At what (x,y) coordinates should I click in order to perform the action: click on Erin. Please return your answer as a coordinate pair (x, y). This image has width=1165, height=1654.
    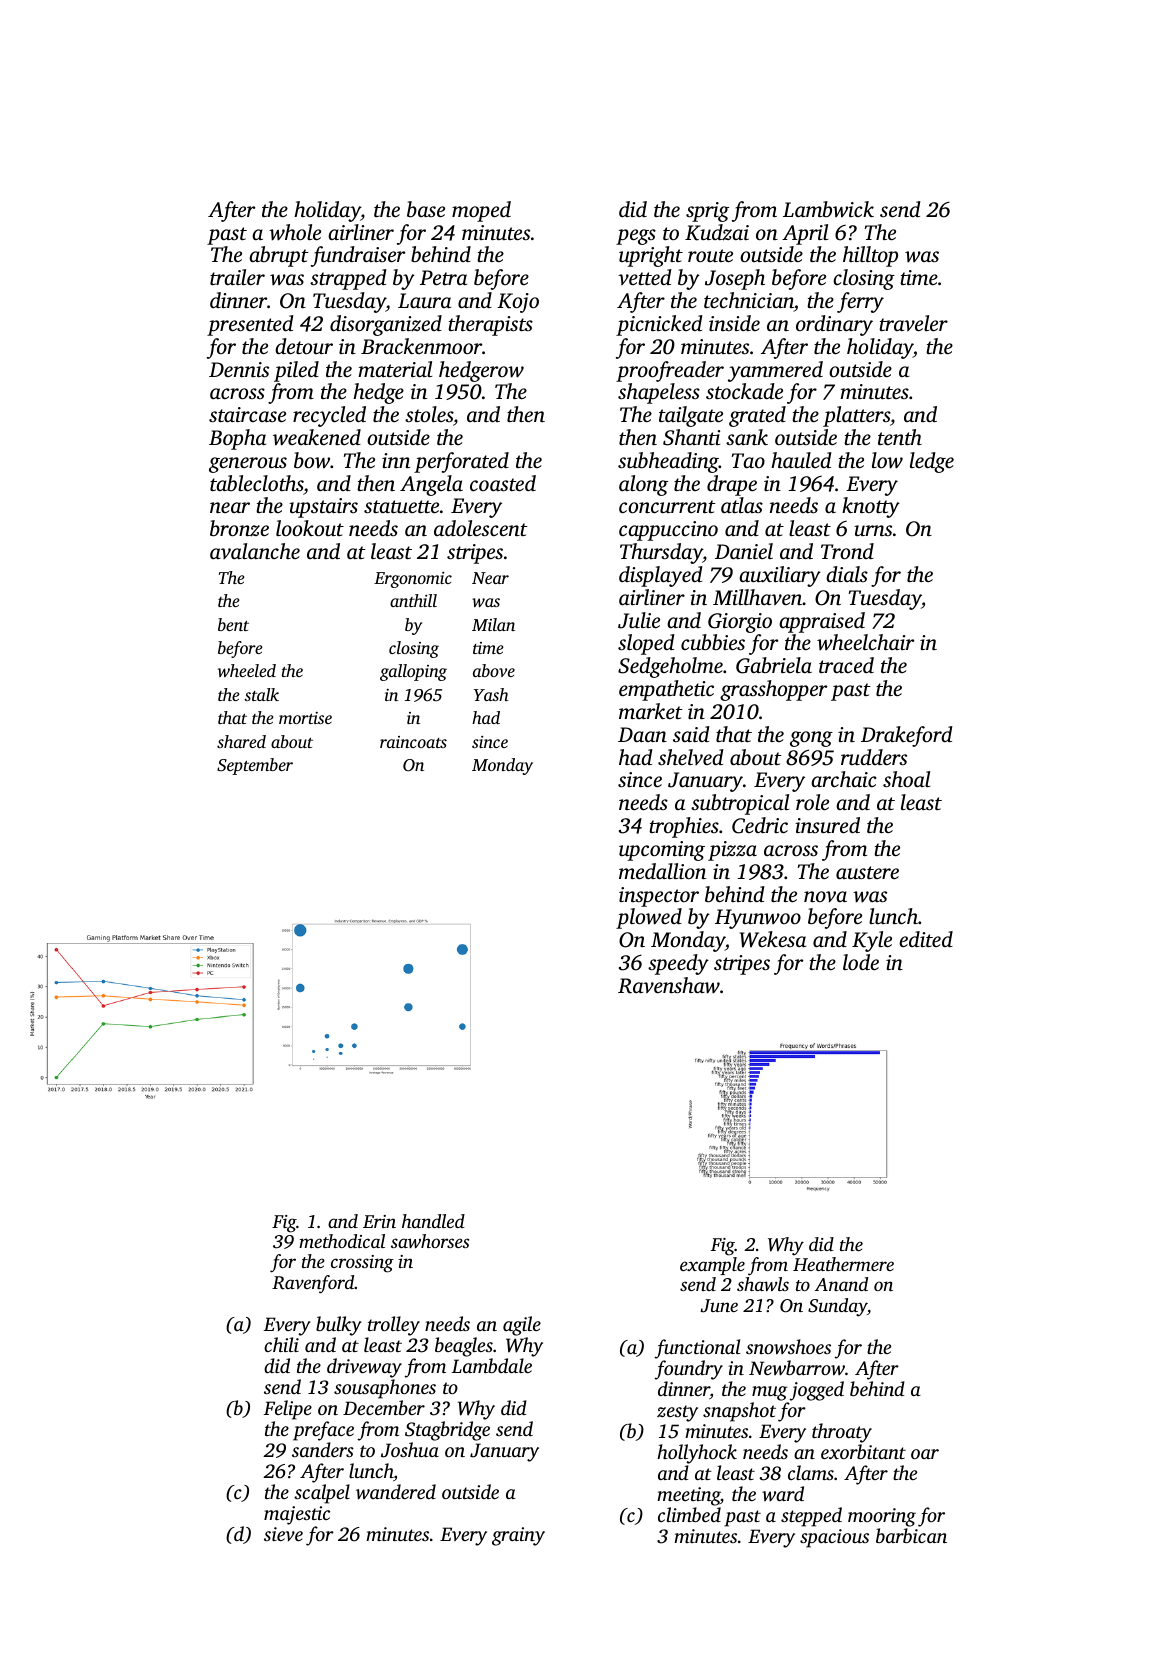
    Looking at the image, I should click on (379, 1221).
